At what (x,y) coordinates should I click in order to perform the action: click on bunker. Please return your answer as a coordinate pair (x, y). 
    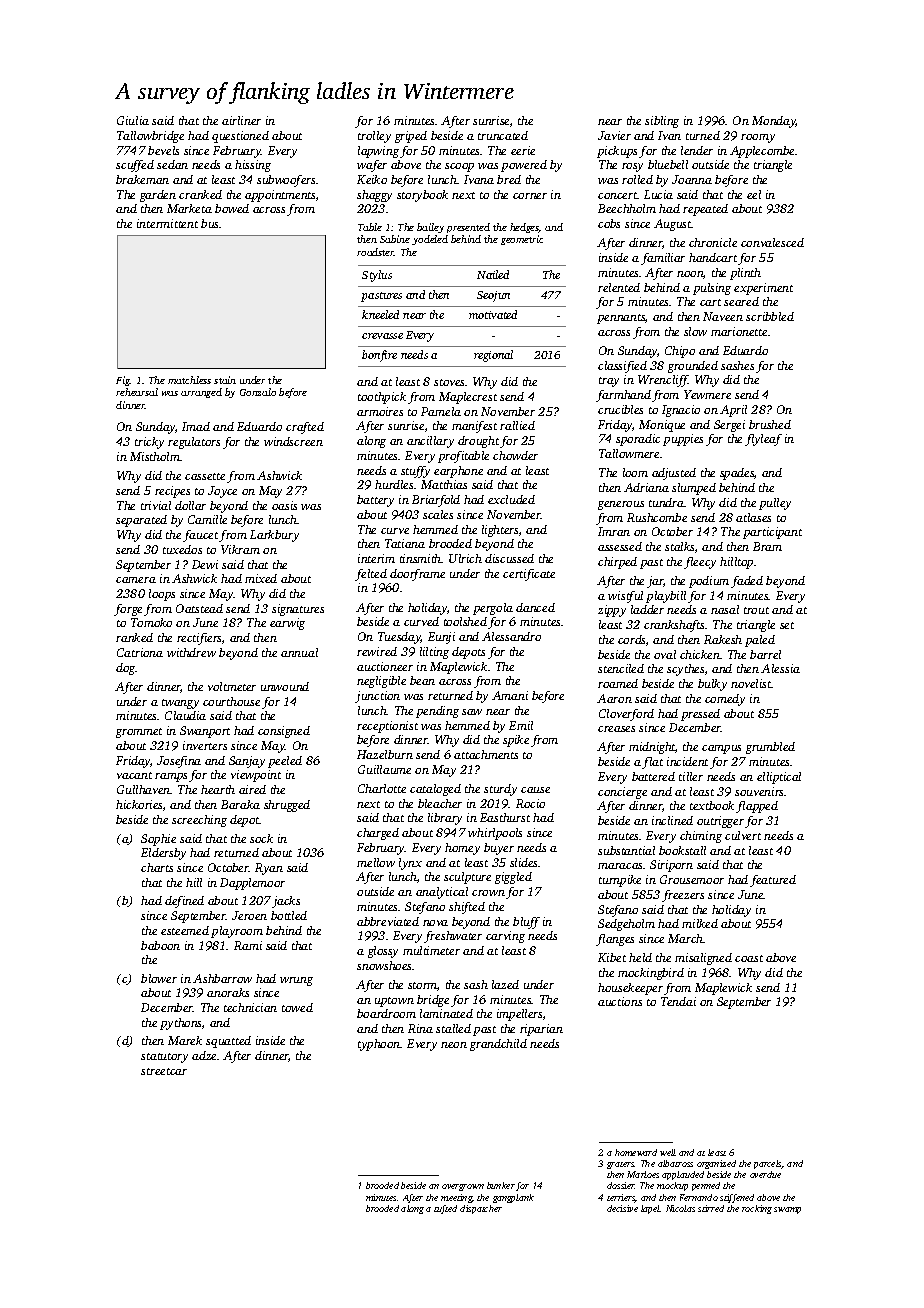
    Looking at the image, I should click on (501, 1185).
